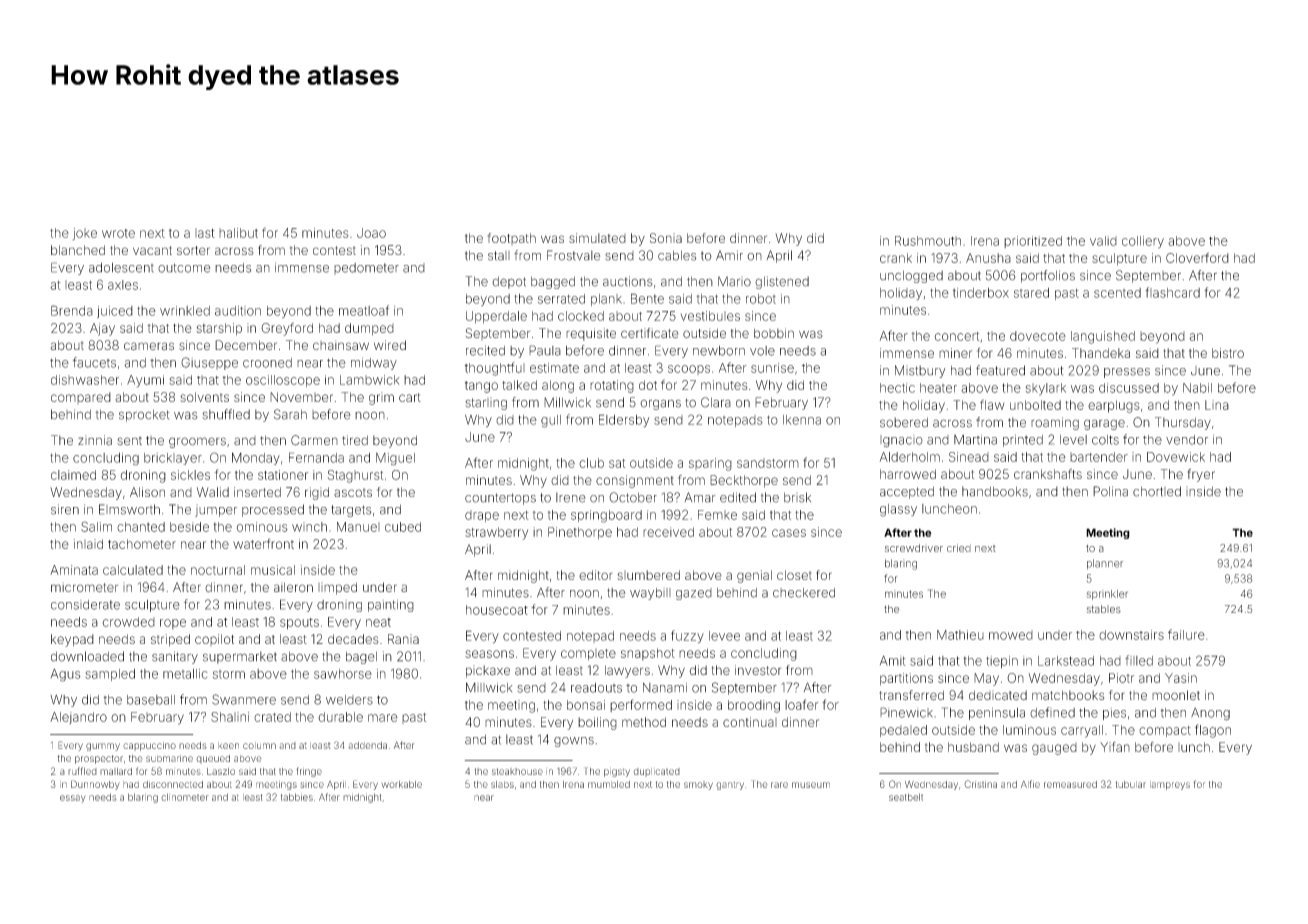  What do you see at coordinates (361, 657) in the screenshot?
I see `bagel` at bounding box center [361, 657].
